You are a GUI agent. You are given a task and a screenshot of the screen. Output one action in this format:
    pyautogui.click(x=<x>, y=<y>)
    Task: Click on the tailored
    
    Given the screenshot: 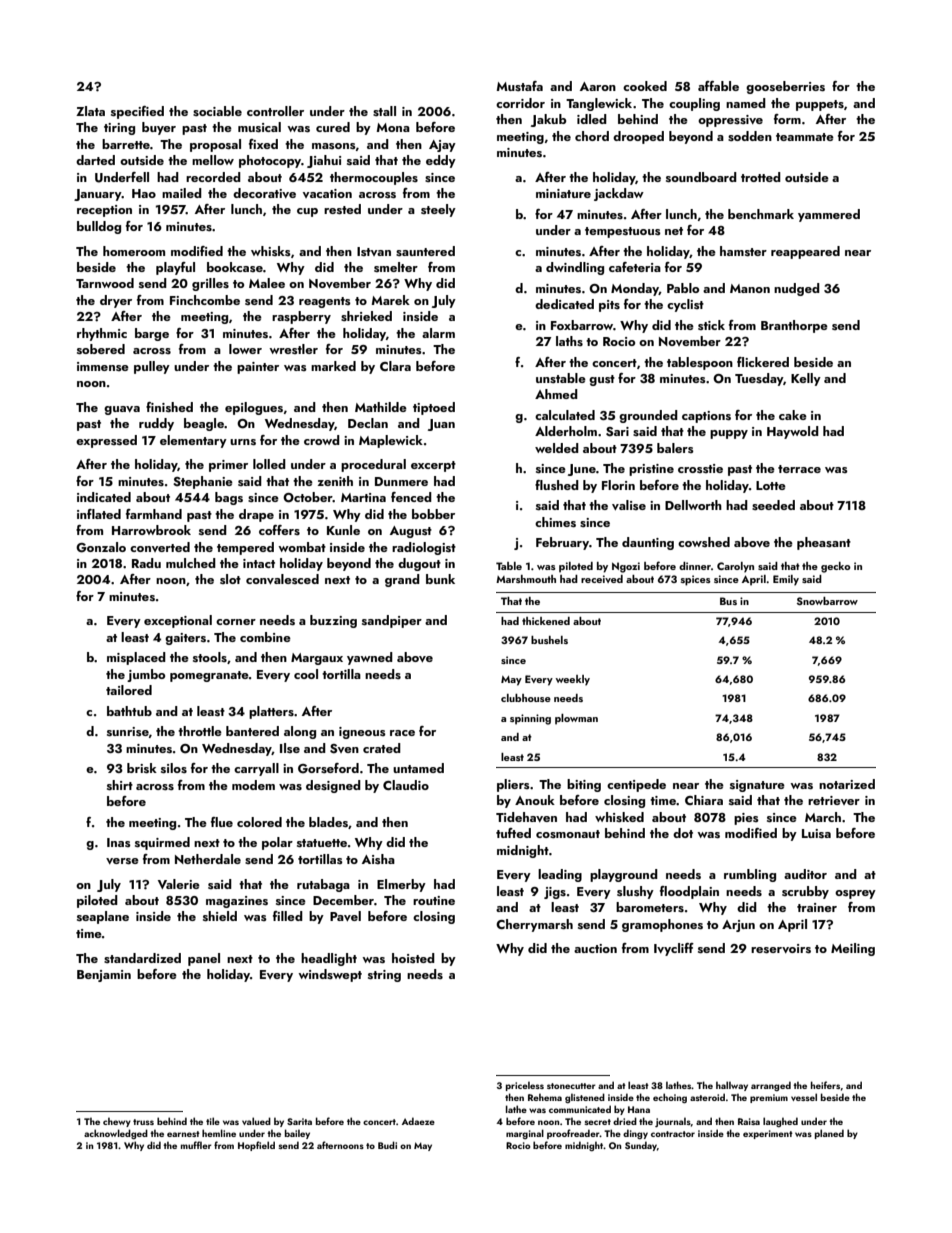 What is the action you would take?
    pyautogui.click(x=129, y=690)
